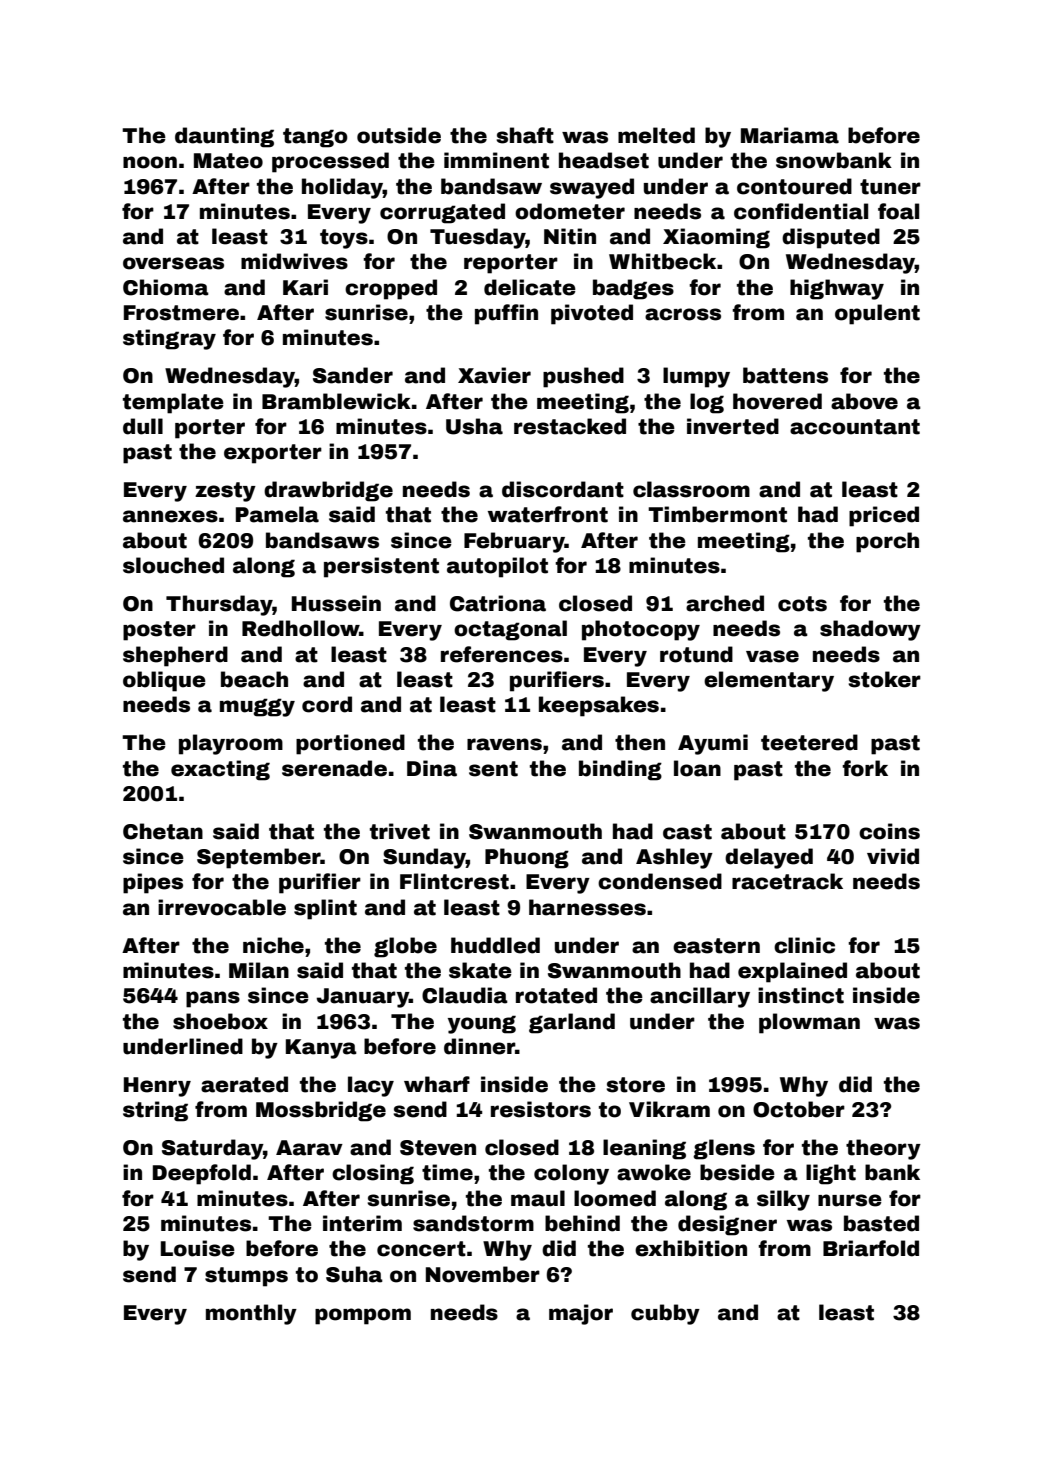 The image size is (1043, 1482). Describe the element at coordinates (837, 289) in the document. I see `highway` at that location.
